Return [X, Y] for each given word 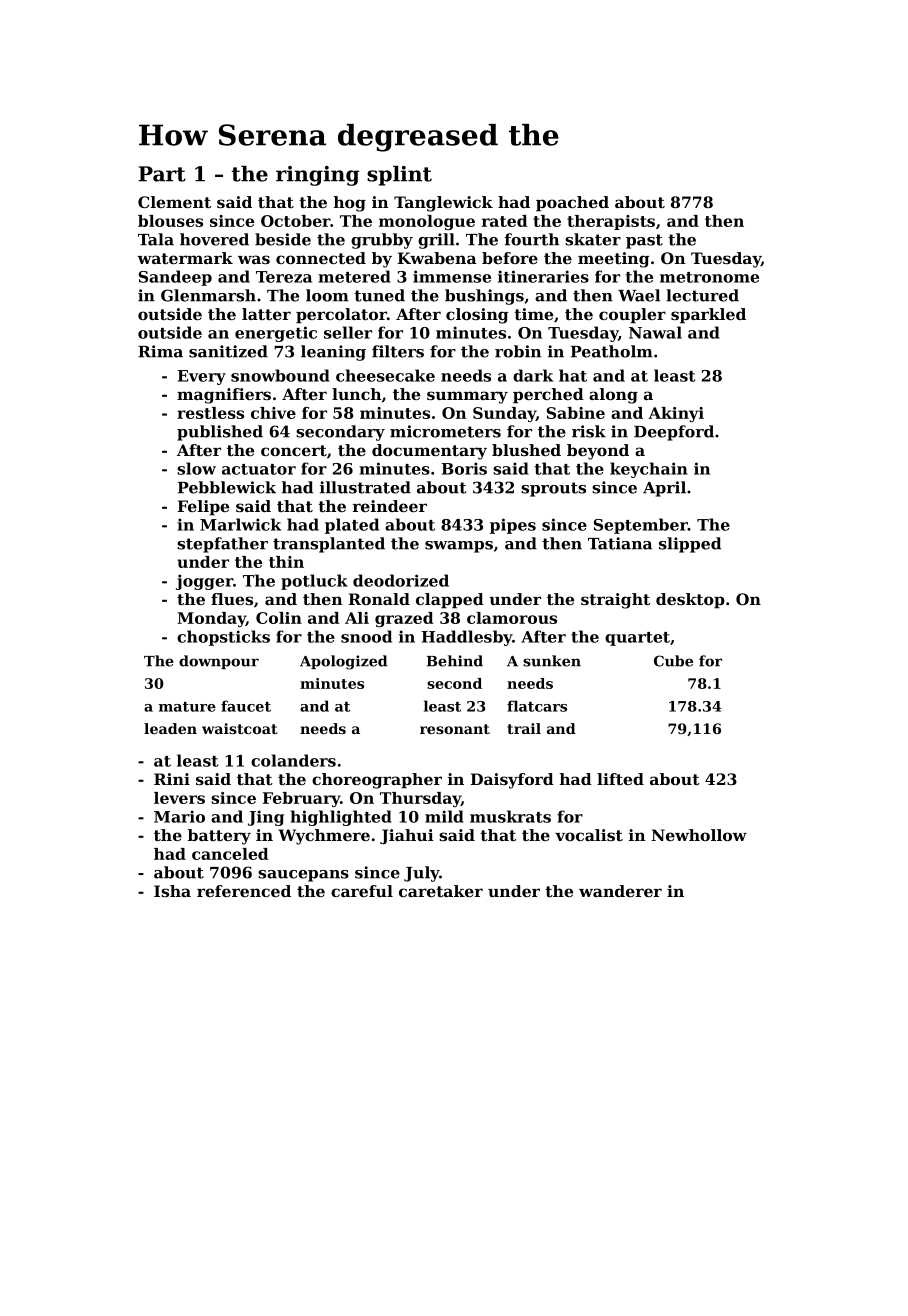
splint [399, 176]
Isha [172, 891]
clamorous [512, 618]
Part [162, 174]
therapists [611, 222]
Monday [211, 619]
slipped [690, 545]
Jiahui [407, 836]
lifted [620, 779]
